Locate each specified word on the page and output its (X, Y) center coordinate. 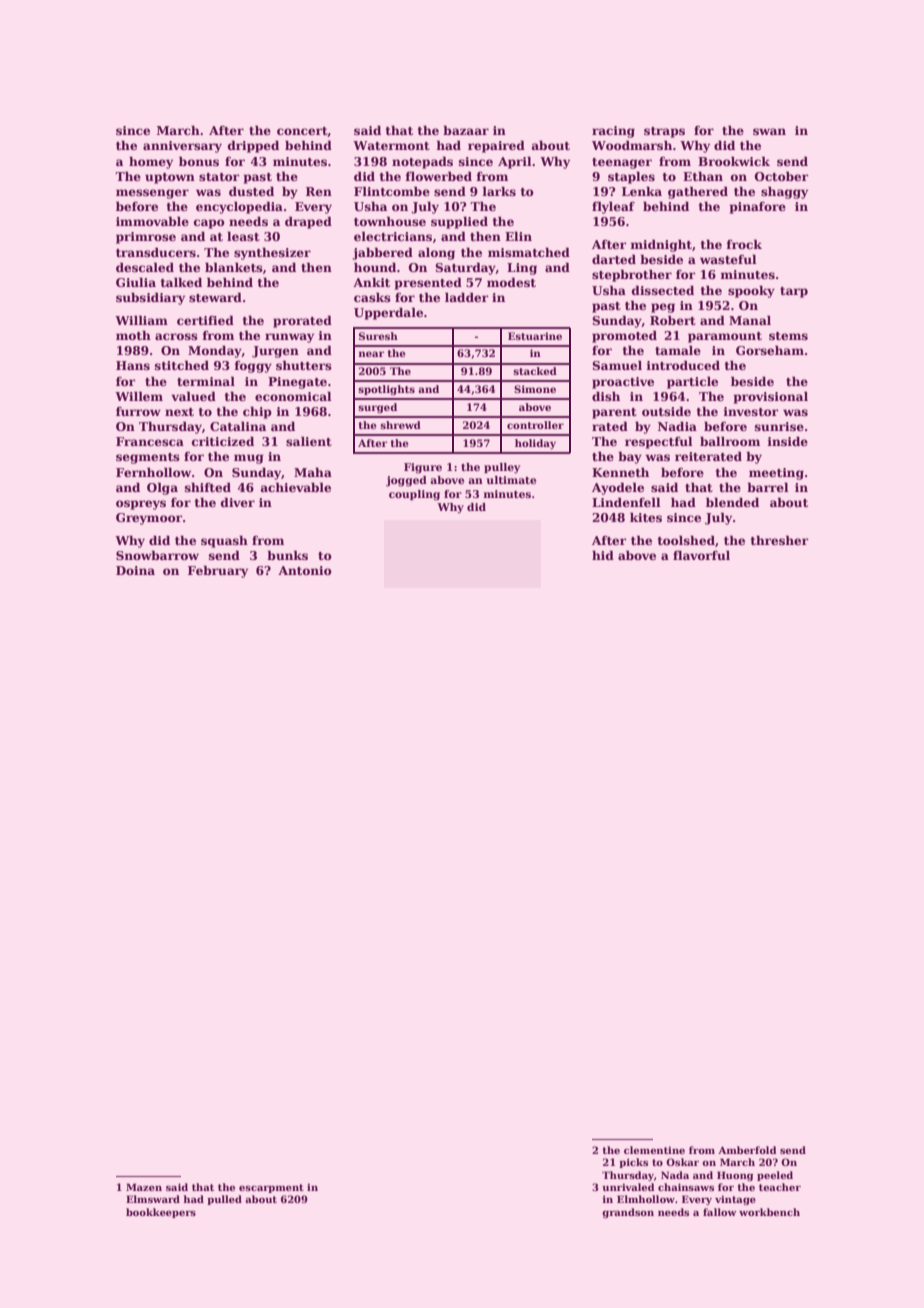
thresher (779, 540)
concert (302, 132)
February (218, 571)
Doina (135, 570)
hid (603, 555)
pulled (224, 1200)
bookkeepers (161, 1213)
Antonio (305, 570)
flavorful (701, 555)
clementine (654, 1150)
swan (769, 131)
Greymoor (149, 519)
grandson (628, 1213)
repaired (496, 146)
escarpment (271, 1188)
